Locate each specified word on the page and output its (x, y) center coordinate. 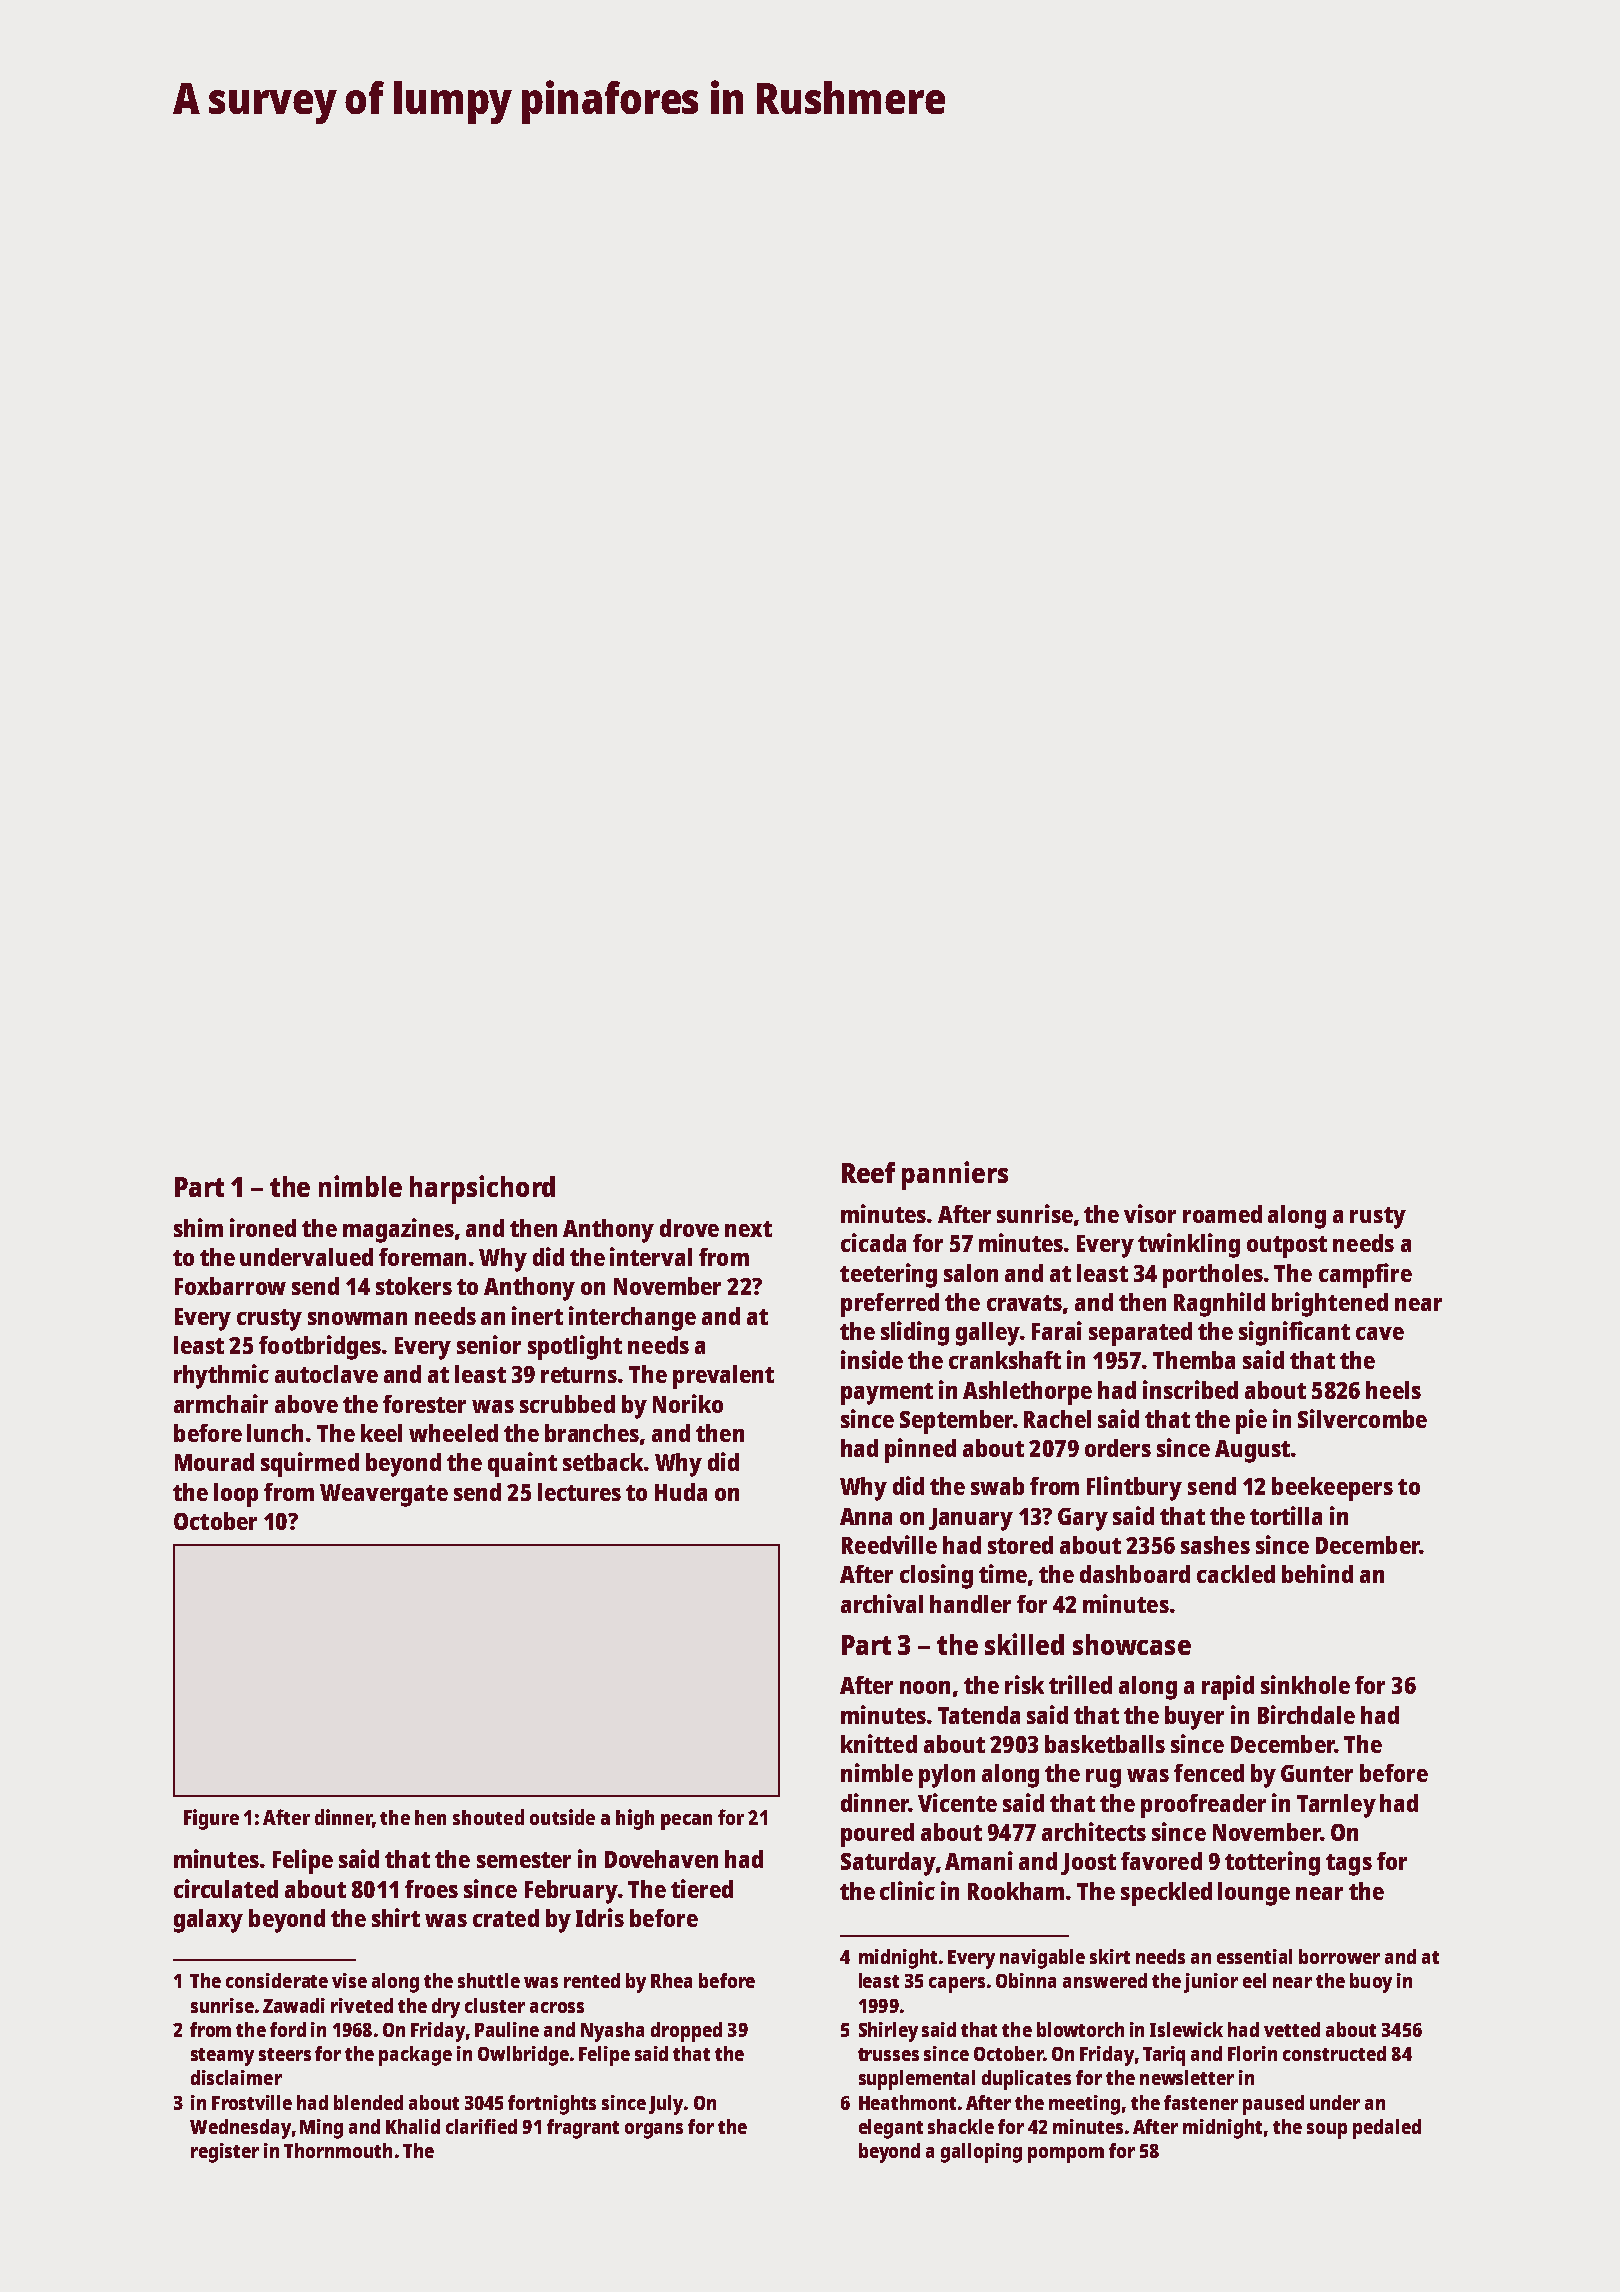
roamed (1222, 1214)
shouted (488, 1817)
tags (1349, 1865)
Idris (600, 1917)
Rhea (671, 1980)
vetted (1292, 2029)
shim (198, 1227)
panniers (955, 1175)
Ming (321, 2129)
